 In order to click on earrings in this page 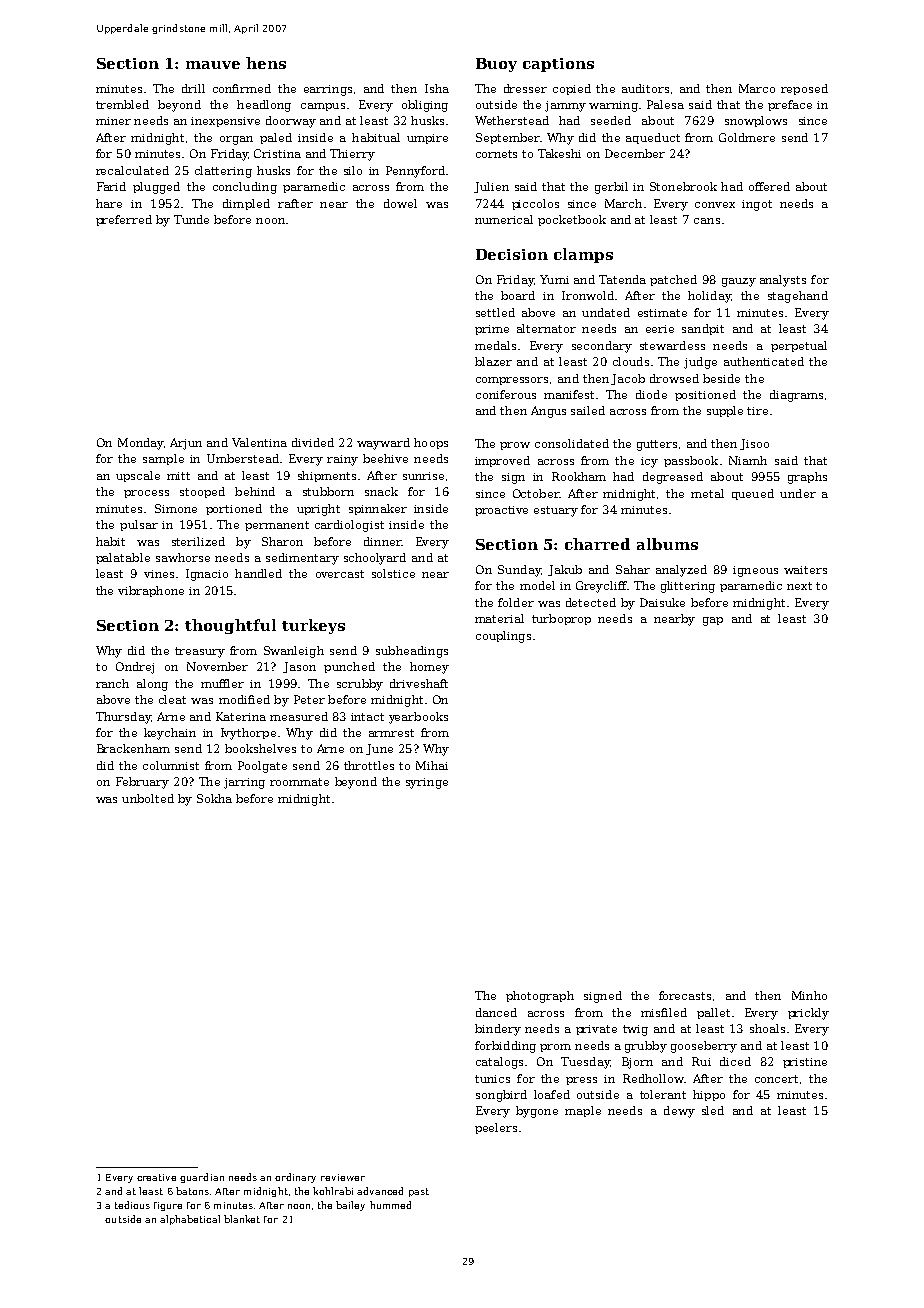, I will do `click(328, 90)`.
